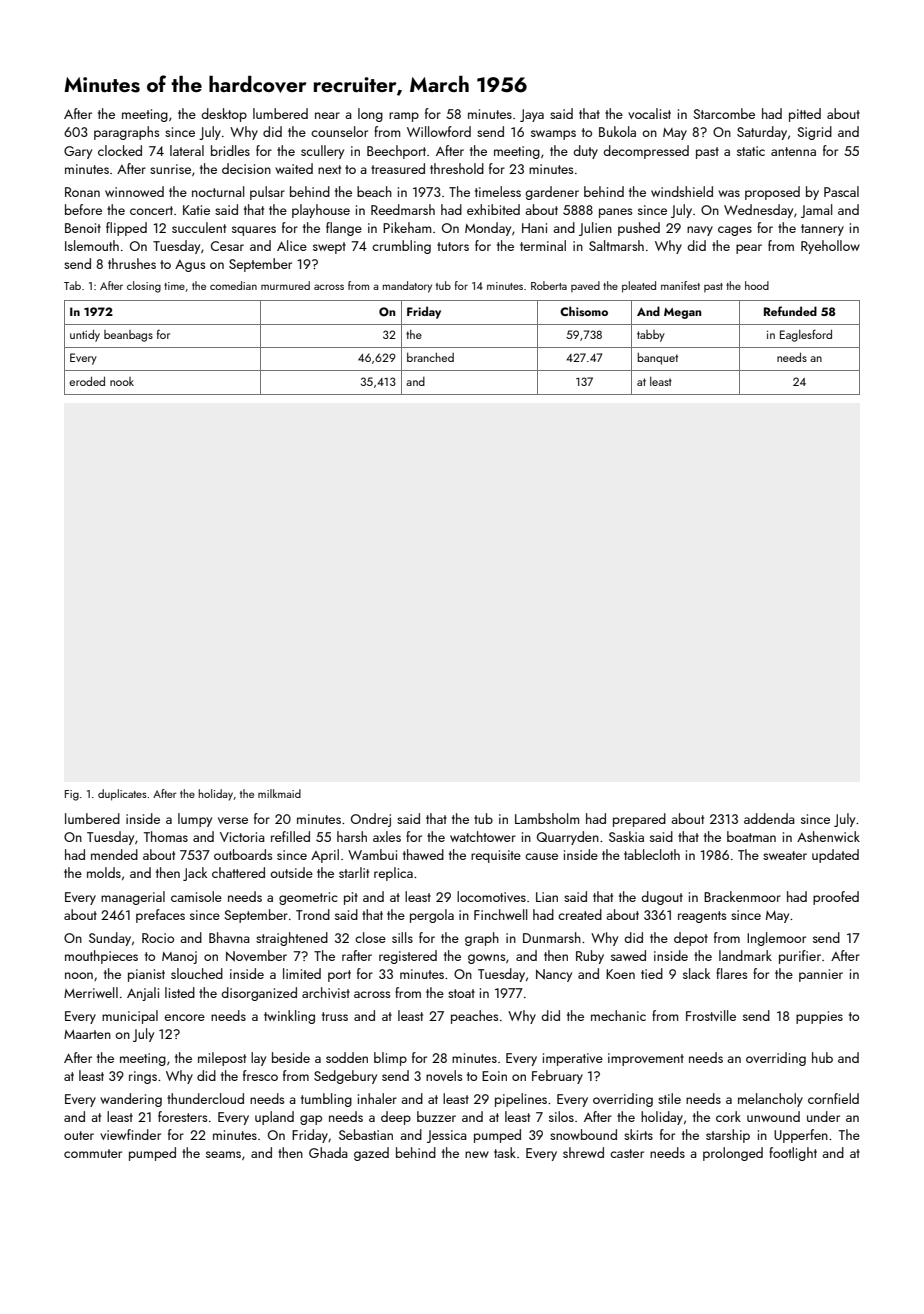 This screenshot has width=924, height=1314. What do you see at coordinates (223, 1154) in the screenshot?
I see `seams` at bounding box center [223, 1154].
